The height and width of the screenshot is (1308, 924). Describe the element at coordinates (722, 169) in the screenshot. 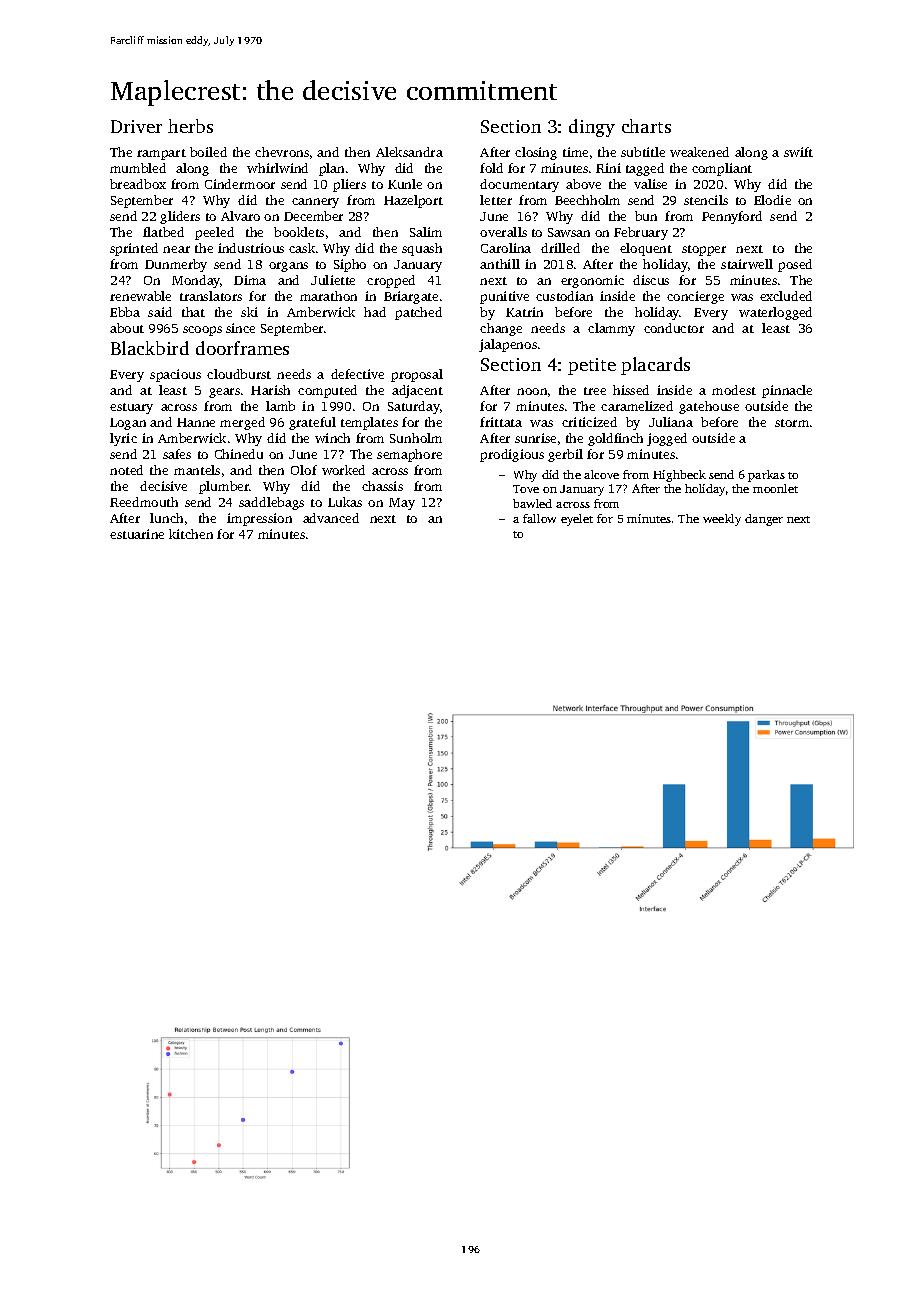

I see `compliant` at that location.
